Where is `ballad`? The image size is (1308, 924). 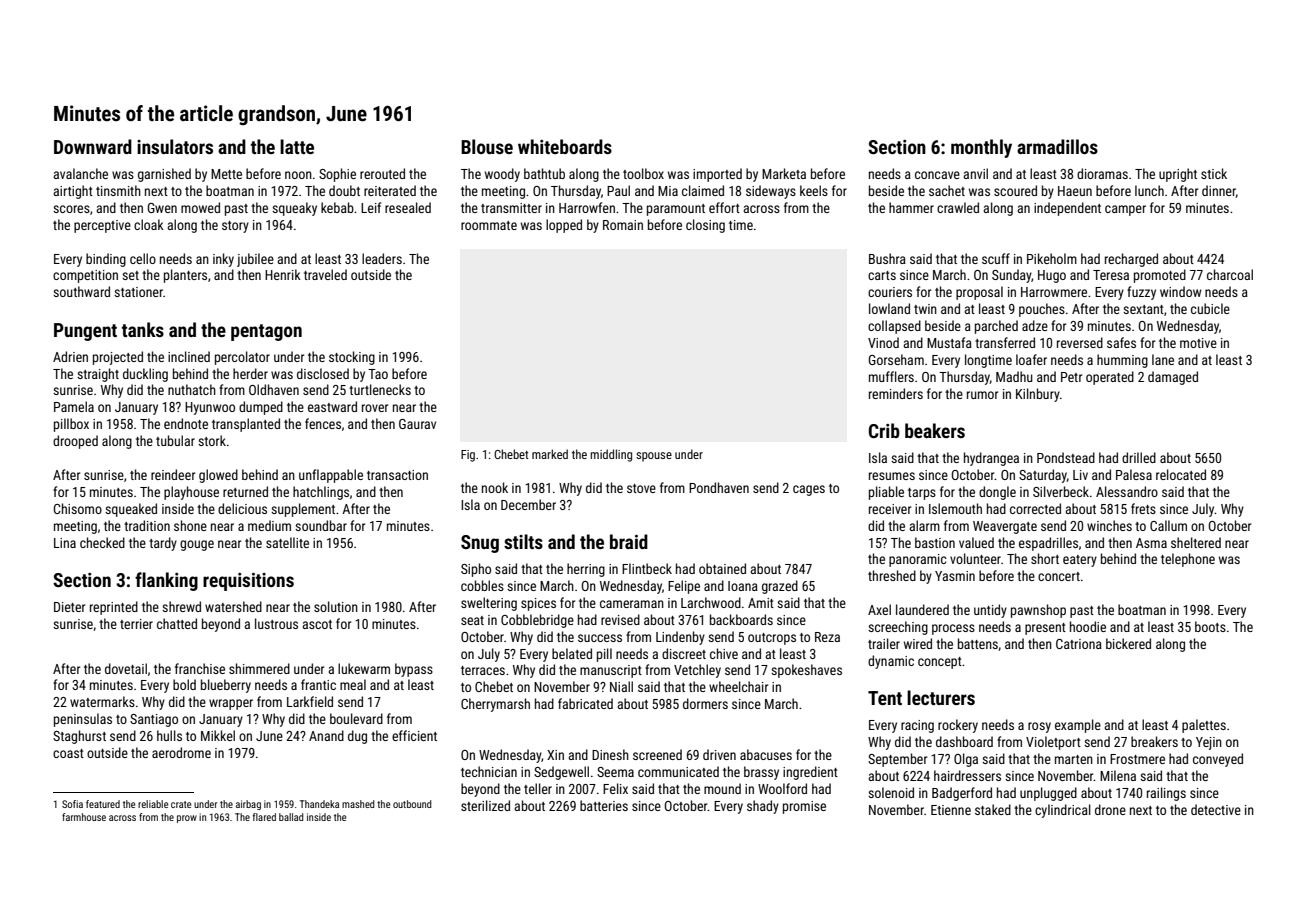 ballad is located at coordinates (291, 817).
